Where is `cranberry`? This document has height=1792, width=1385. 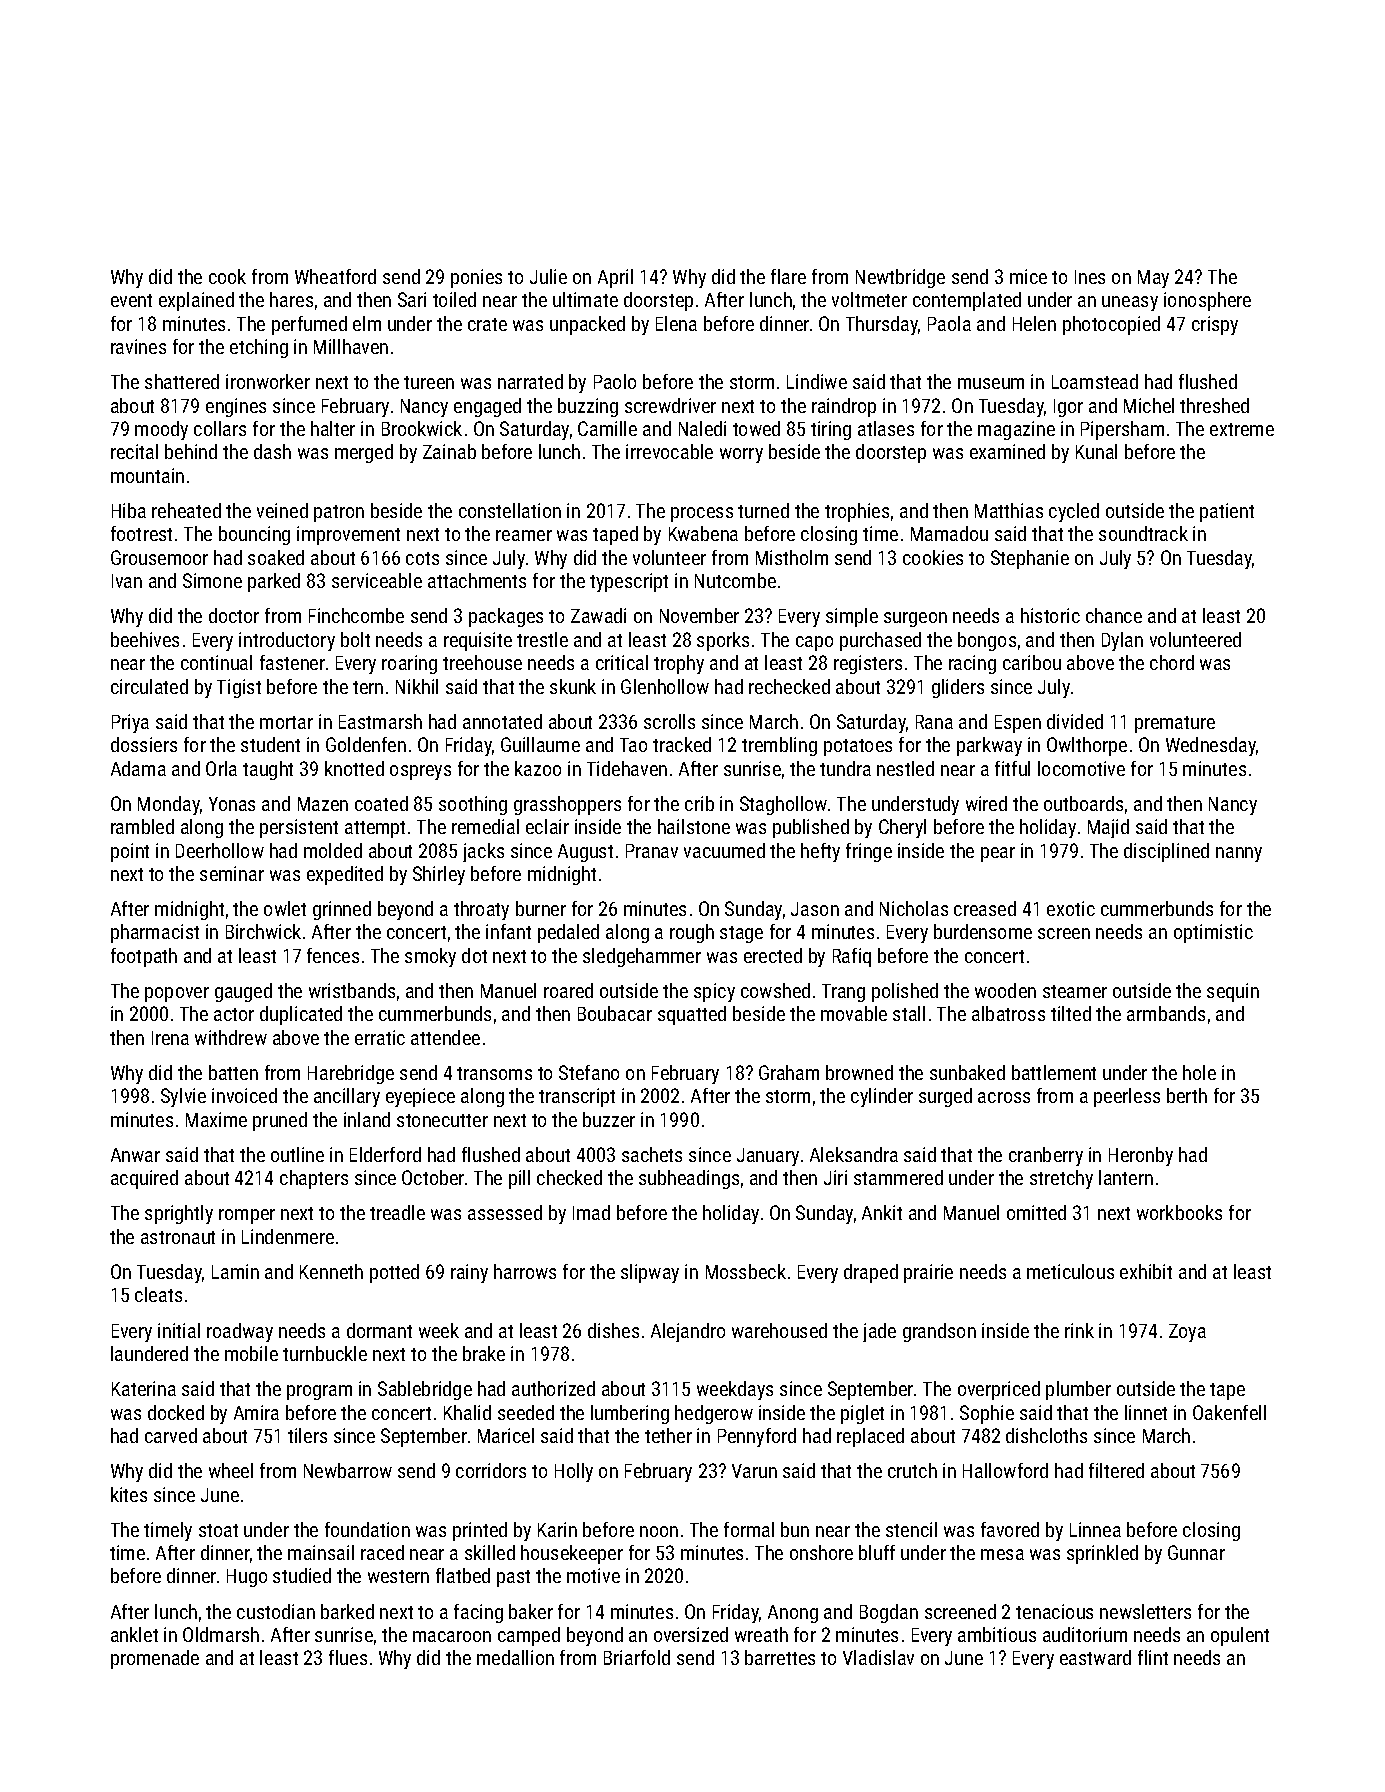
cranberry is located at coordinates (1046, 1156).
